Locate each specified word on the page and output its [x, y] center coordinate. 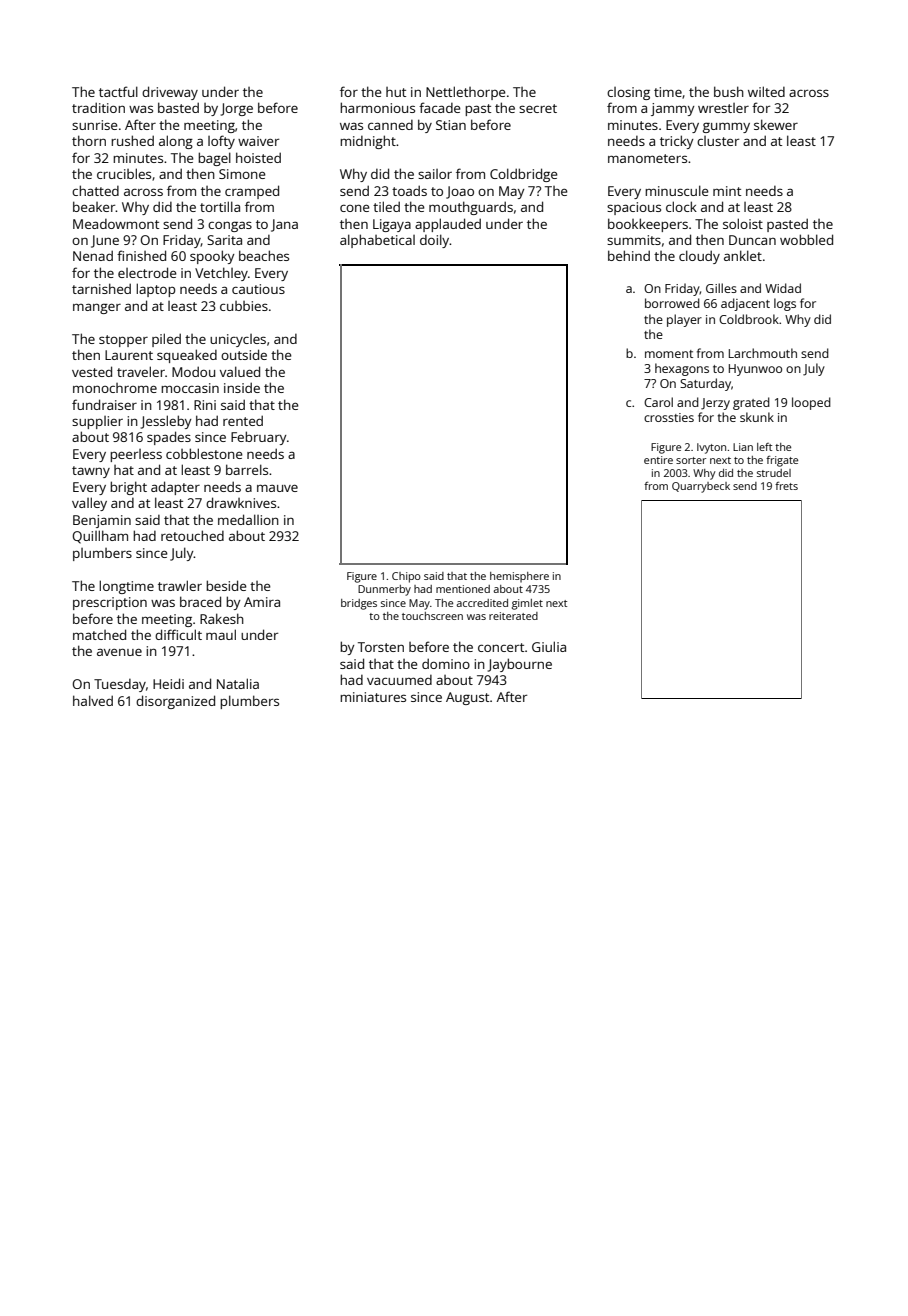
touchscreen [432, 616]
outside [244, 354]
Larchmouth [763, 353]
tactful [118, 91]
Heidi [168, 683]
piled [166, 340]
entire [658, 460]
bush [729, 91]
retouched [192, 535]
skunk [757, 417]
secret [538, 108]
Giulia [549, 646]
